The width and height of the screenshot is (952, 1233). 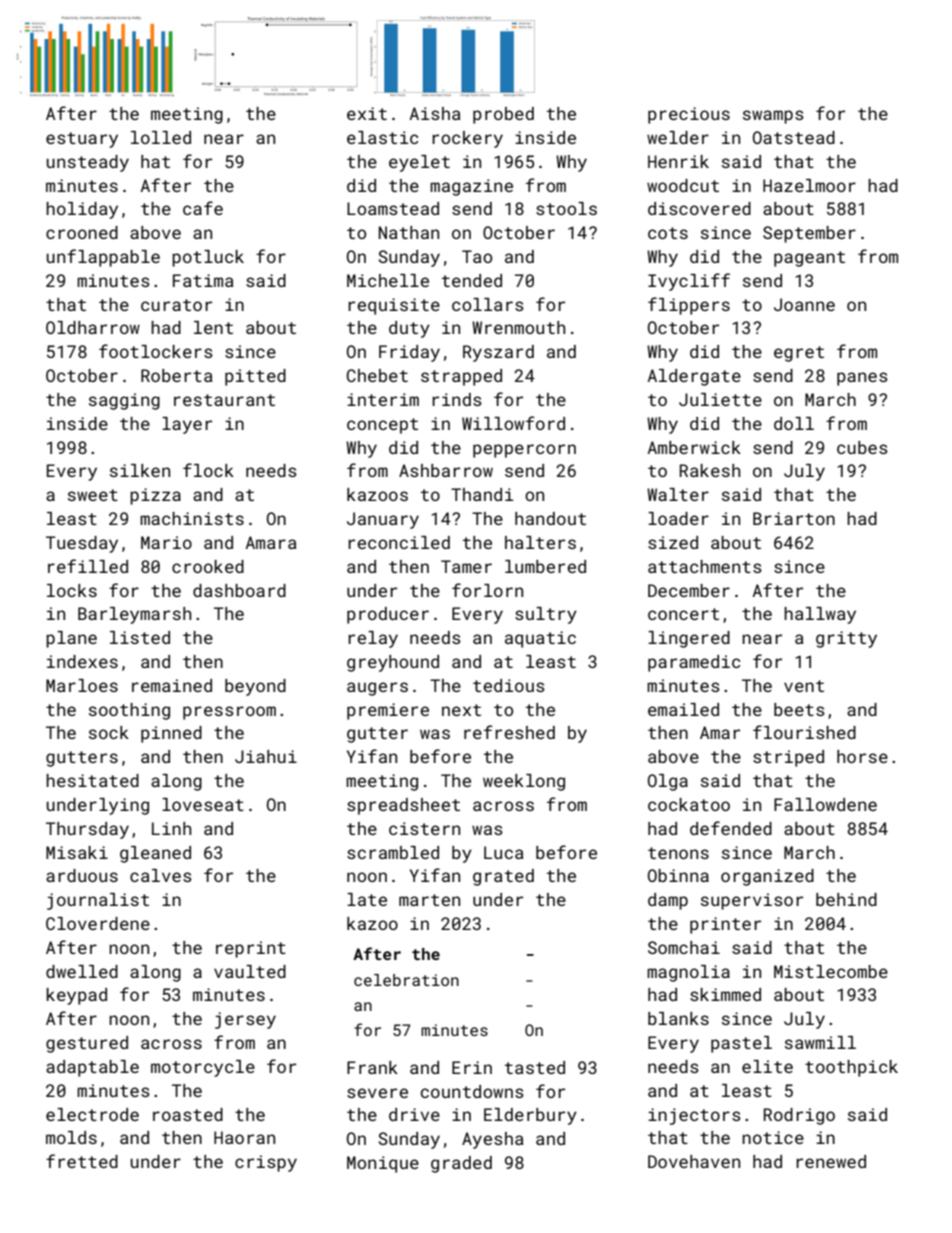 I want to click on printer, so click(x=725, y=925).
